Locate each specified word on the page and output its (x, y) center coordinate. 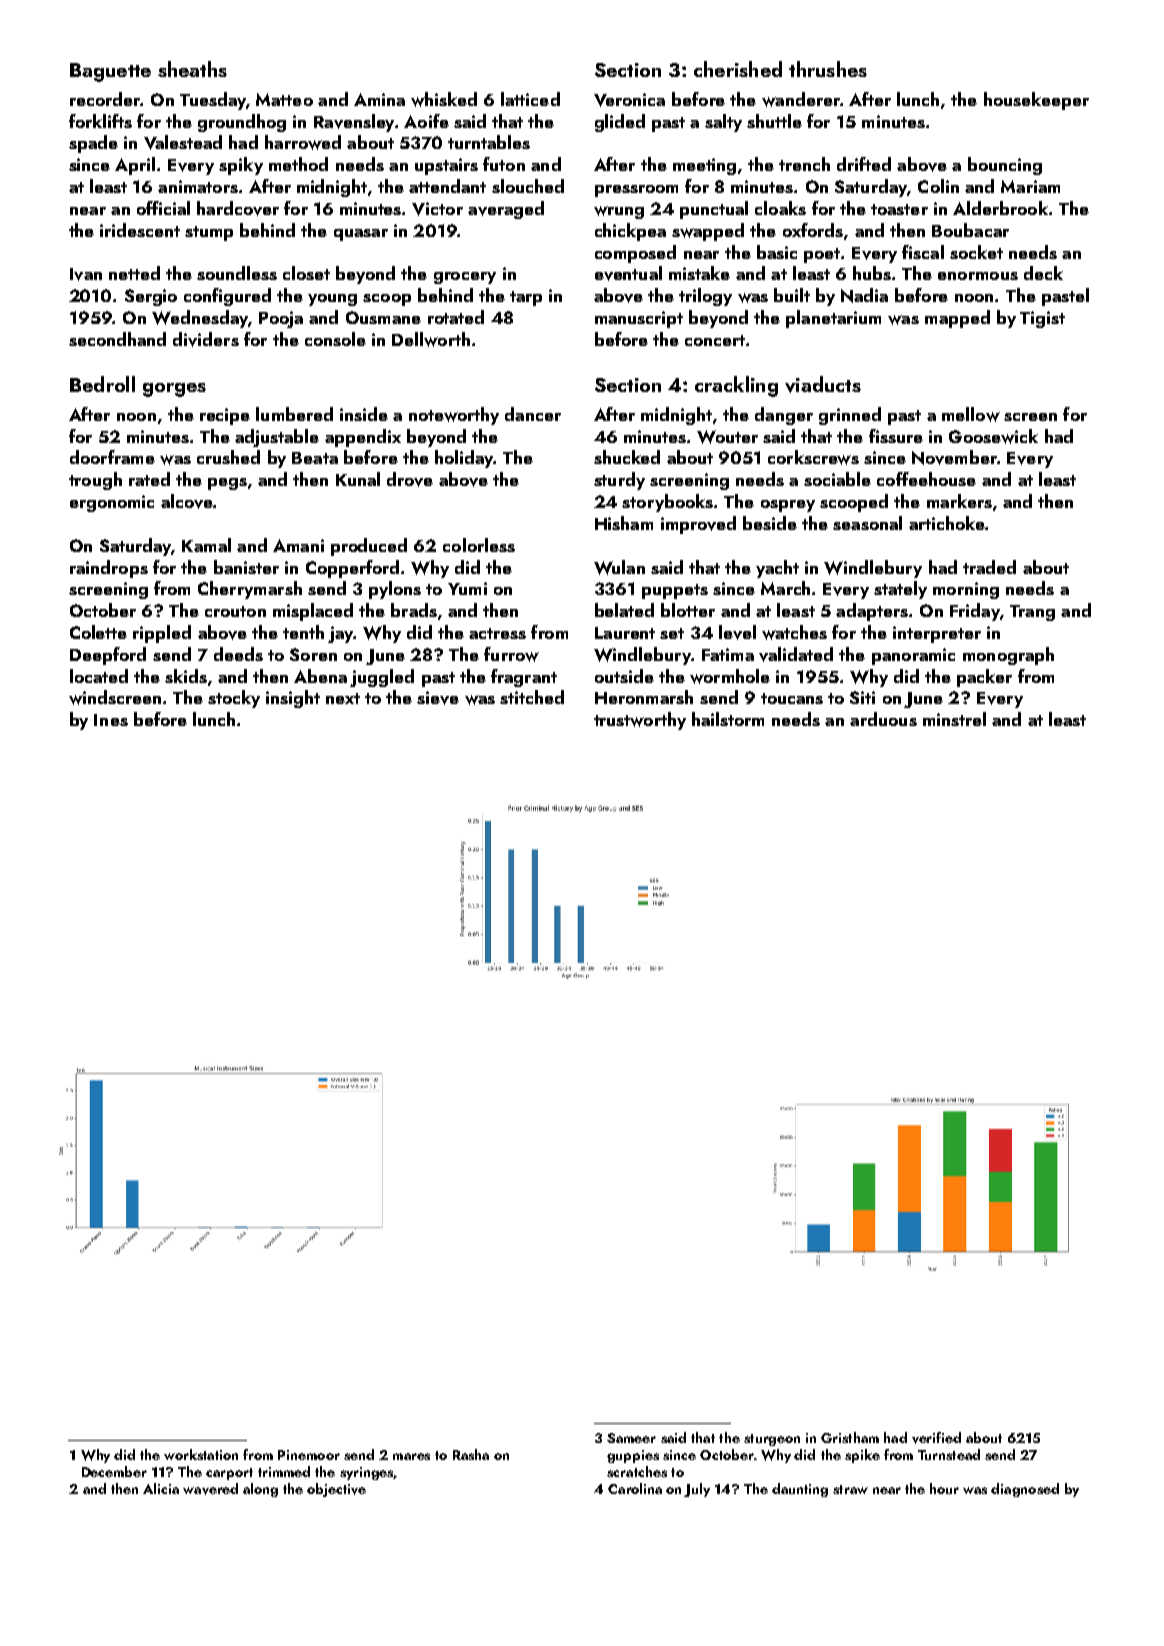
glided (620, 123)
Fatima (728, 654)
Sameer (631, 1438)
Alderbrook (1000, 208)
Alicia (161, 1488)
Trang (1032, 613)
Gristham (850, 1437)
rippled (162, 634)
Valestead (183, 142)
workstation (201, 1454)
